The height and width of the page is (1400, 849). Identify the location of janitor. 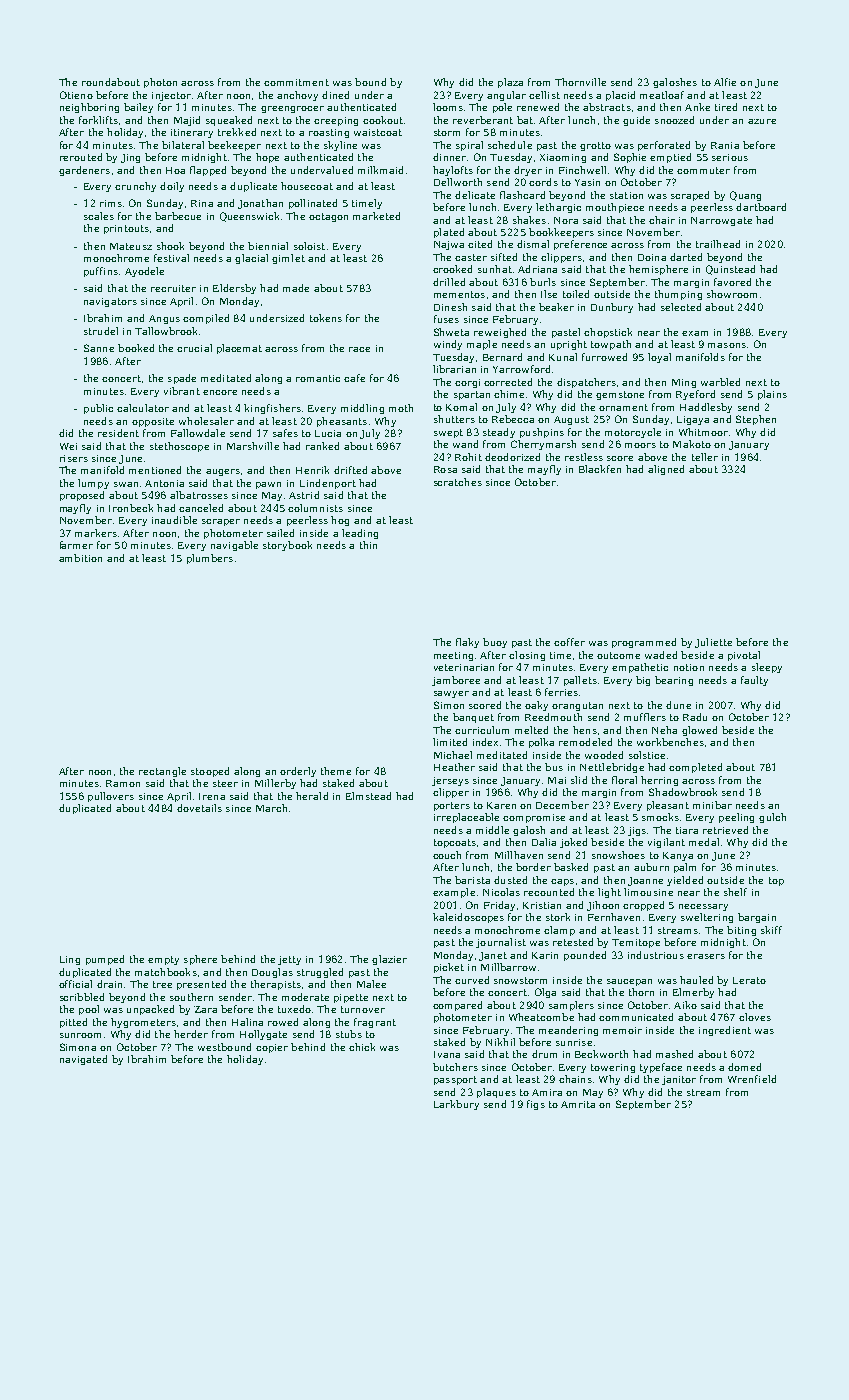
(679, 1080).
